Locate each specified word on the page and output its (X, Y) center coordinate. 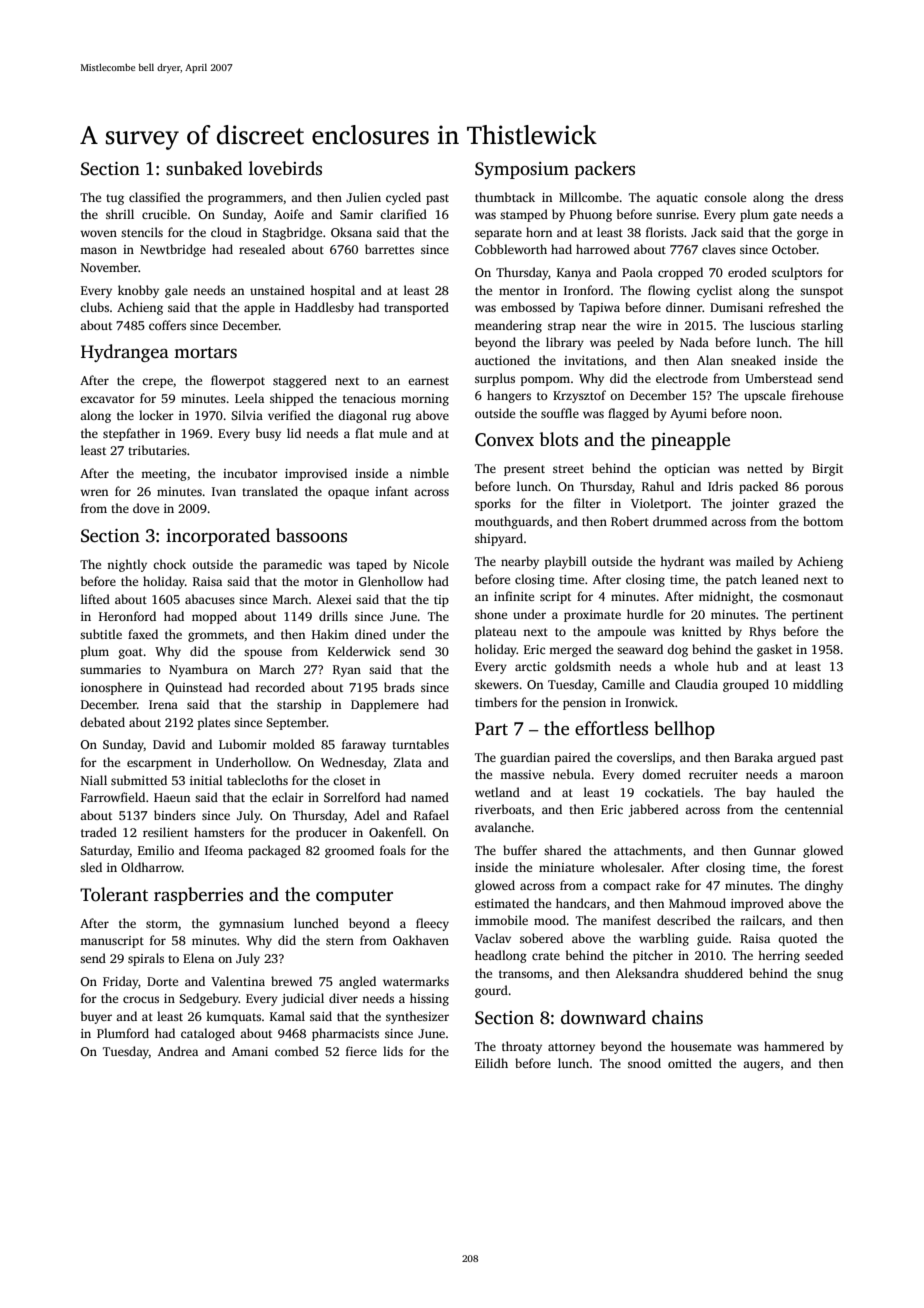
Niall (94, 780)
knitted (701, 631)
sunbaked (204, 168)
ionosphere (111, 688)
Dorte (162, 981)
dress (829, 197)
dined (370, 634)
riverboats (503, 809)
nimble (429, 473)
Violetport (659, 504)
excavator (107, 399)
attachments (648, 850)
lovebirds (285, 168)
